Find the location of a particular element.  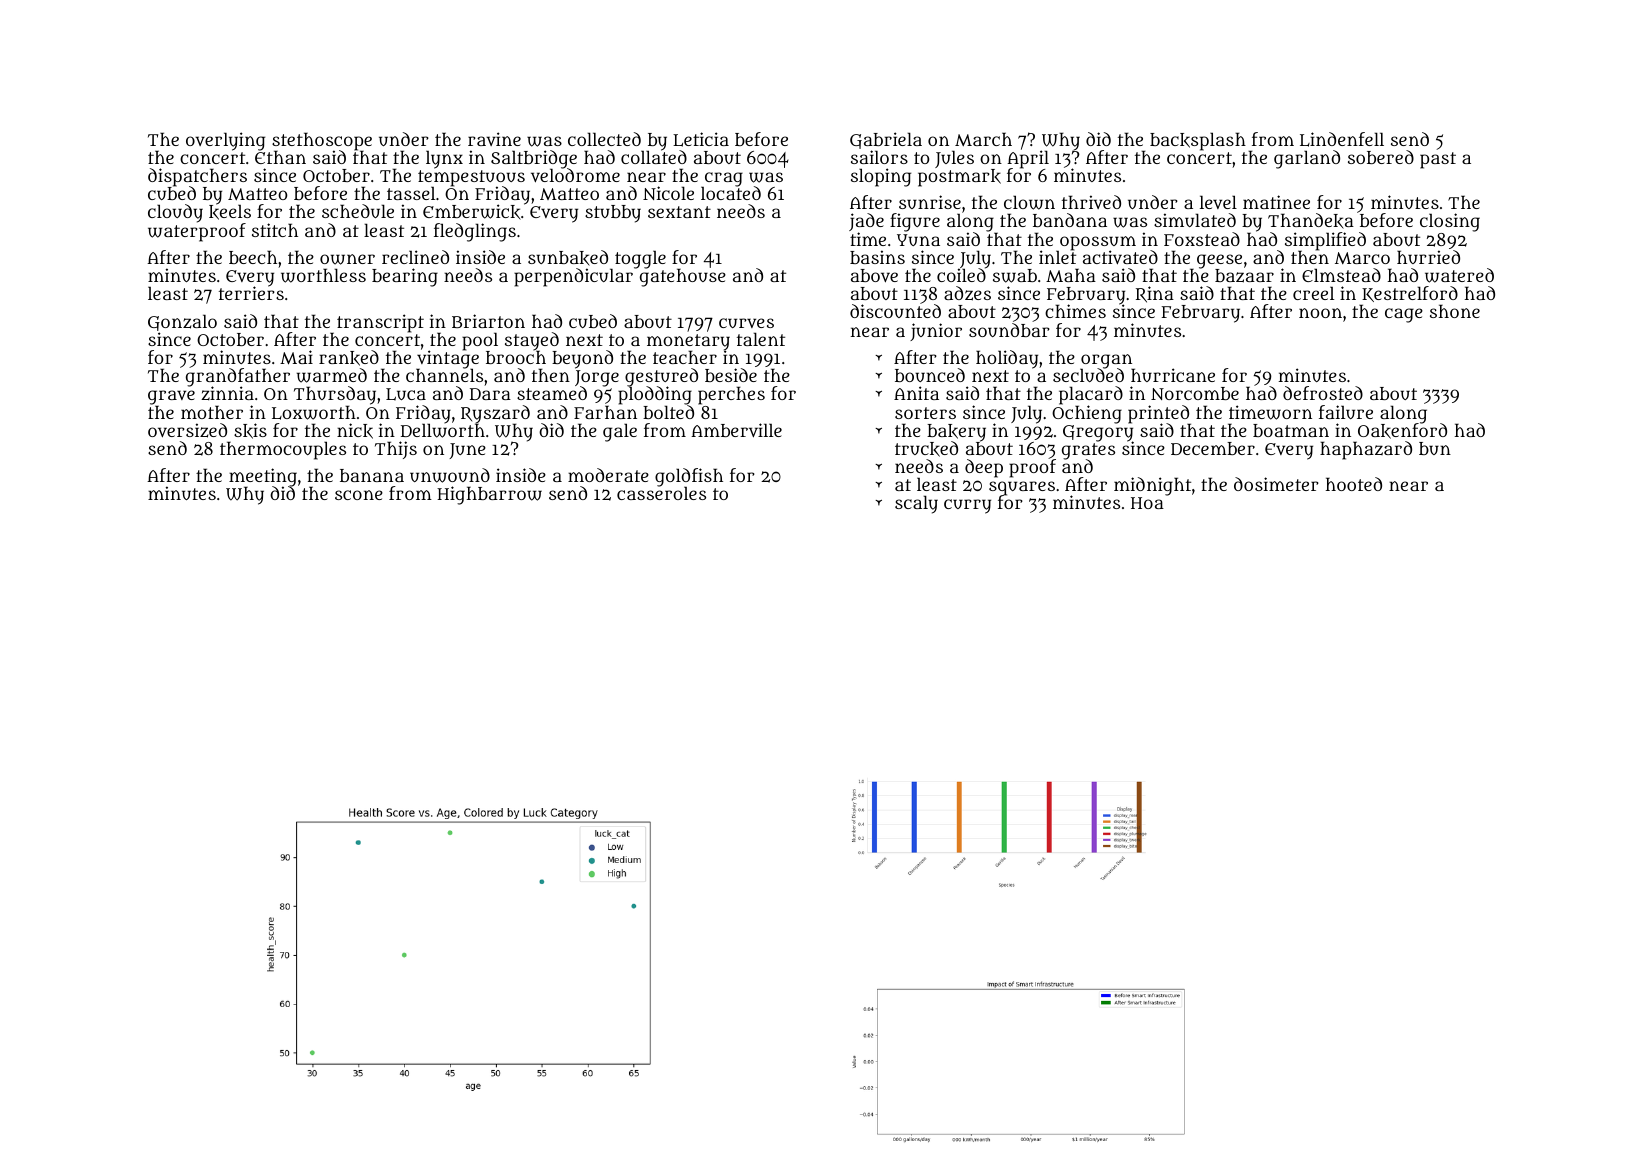

Norcombe is located at coordinates (1195, 393).
